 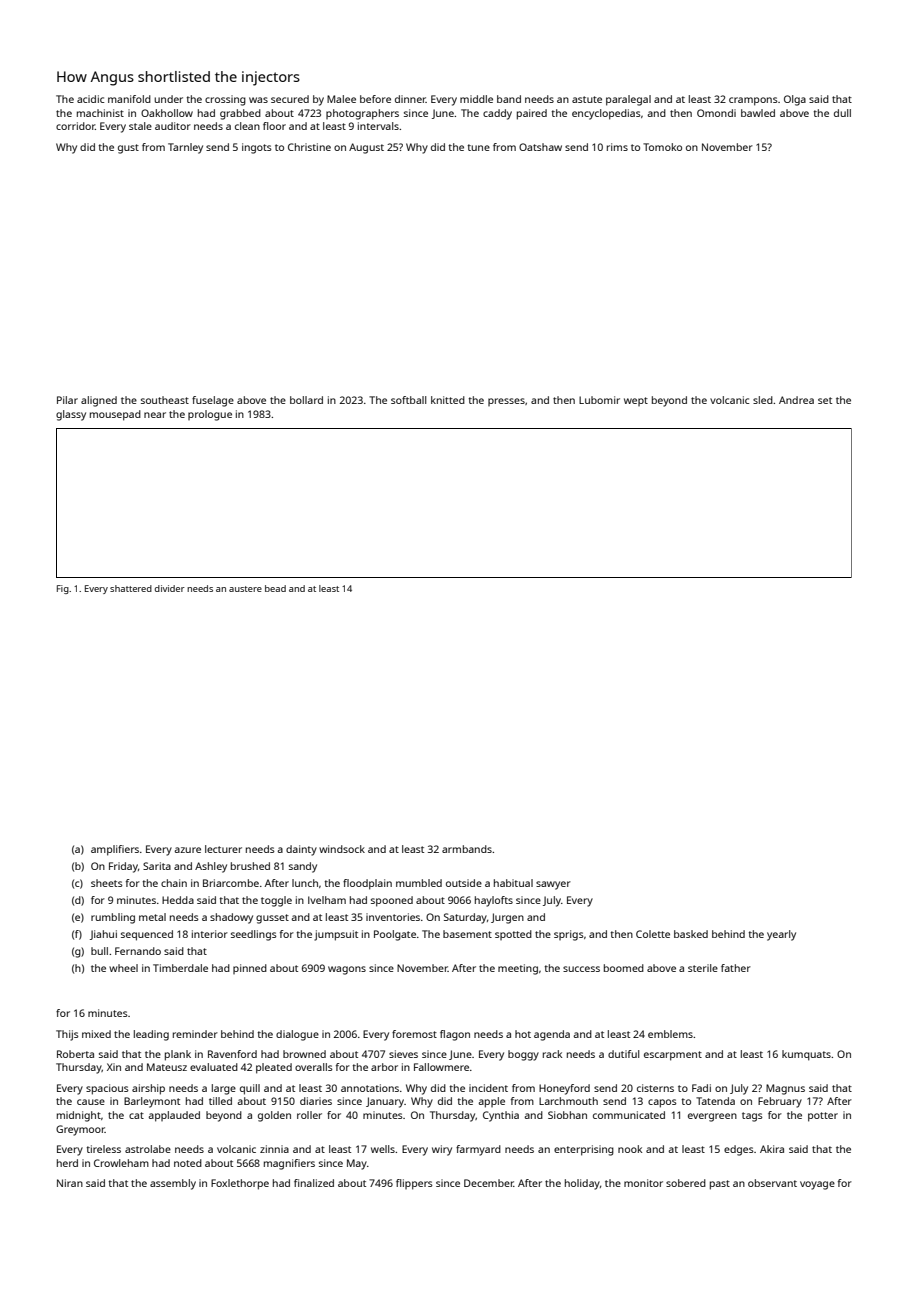 What do you see at coordinates (378, 126) in the page?
I see `intervals` at bounding box center [378, 126].
